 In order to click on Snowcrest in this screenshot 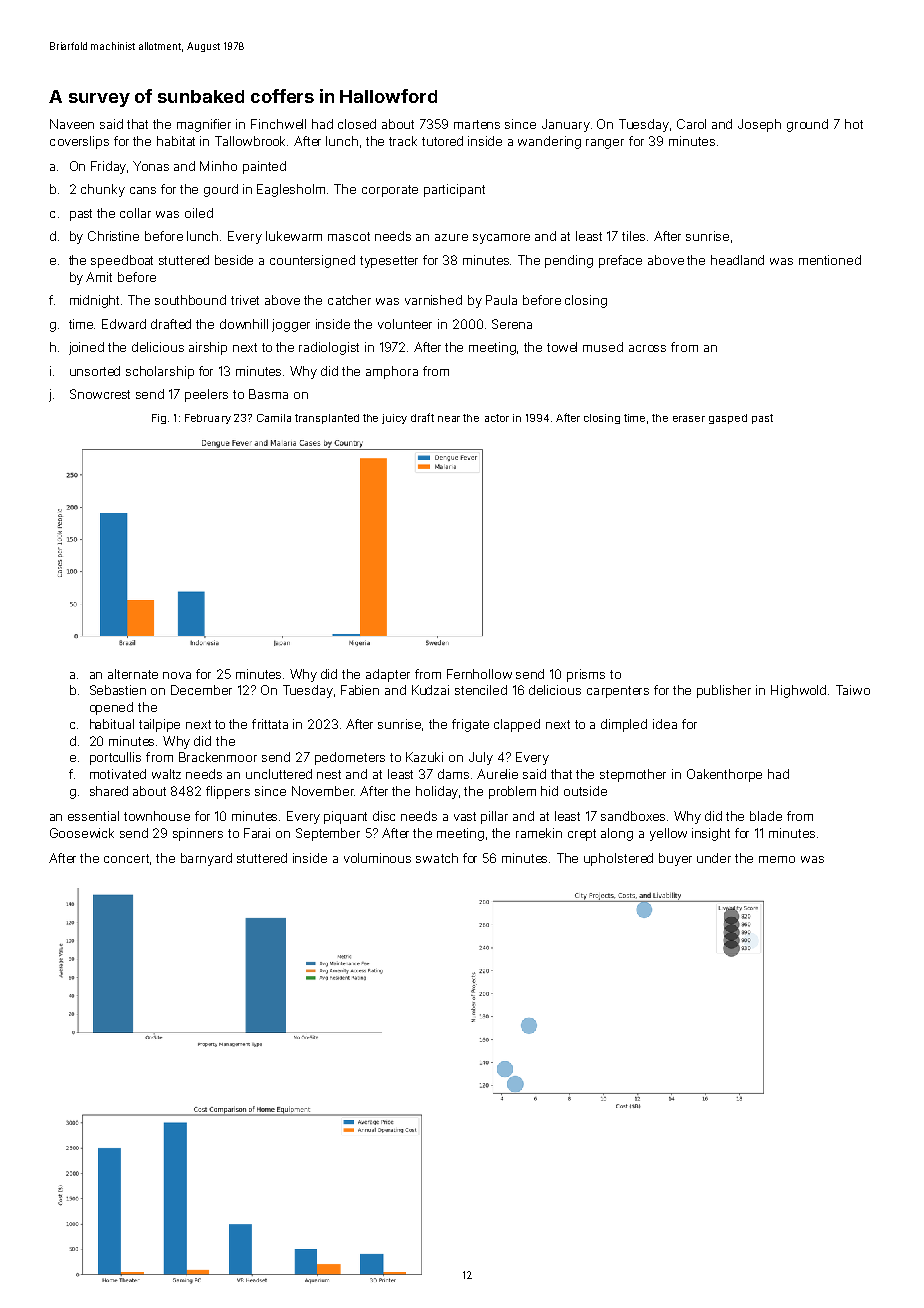, I will do `click(100, 394)`.
